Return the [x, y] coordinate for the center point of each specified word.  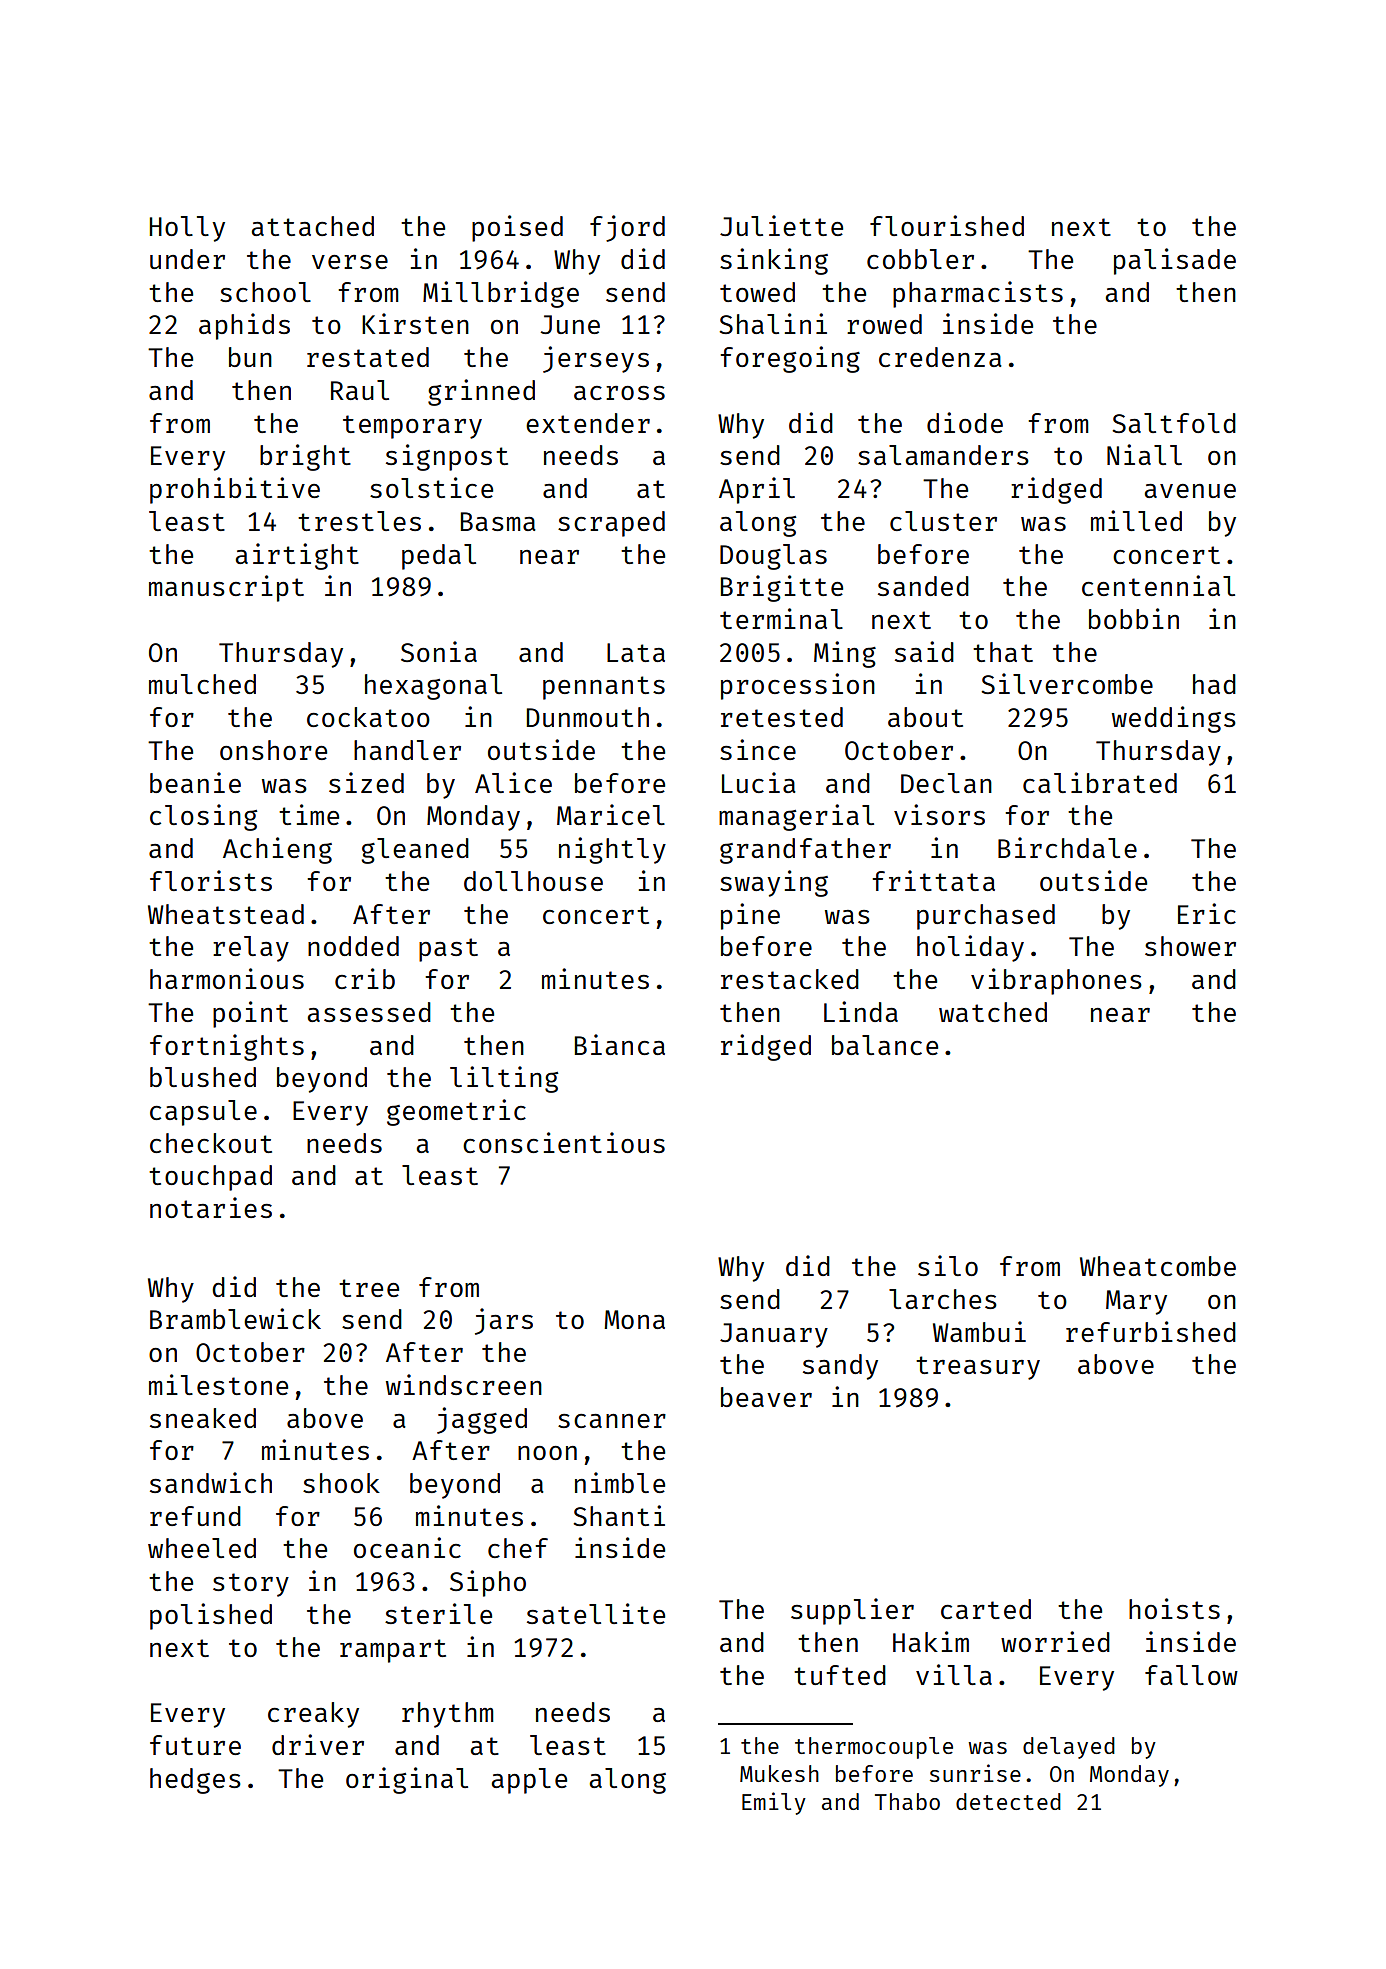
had [1214, 684]
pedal [439, 557]
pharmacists [978, 294]
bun [250, 357]
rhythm [447, 1715]
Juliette [781, 225]
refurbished [1151, 1331]
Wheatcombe [1158, 1266]
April [757, 490]
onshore [273, 750]
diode [965, 422]
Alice [513, 782]
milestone [218, 1384]
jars [504, 1321]
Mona [634, 1319]
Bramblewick [235, 1318]
